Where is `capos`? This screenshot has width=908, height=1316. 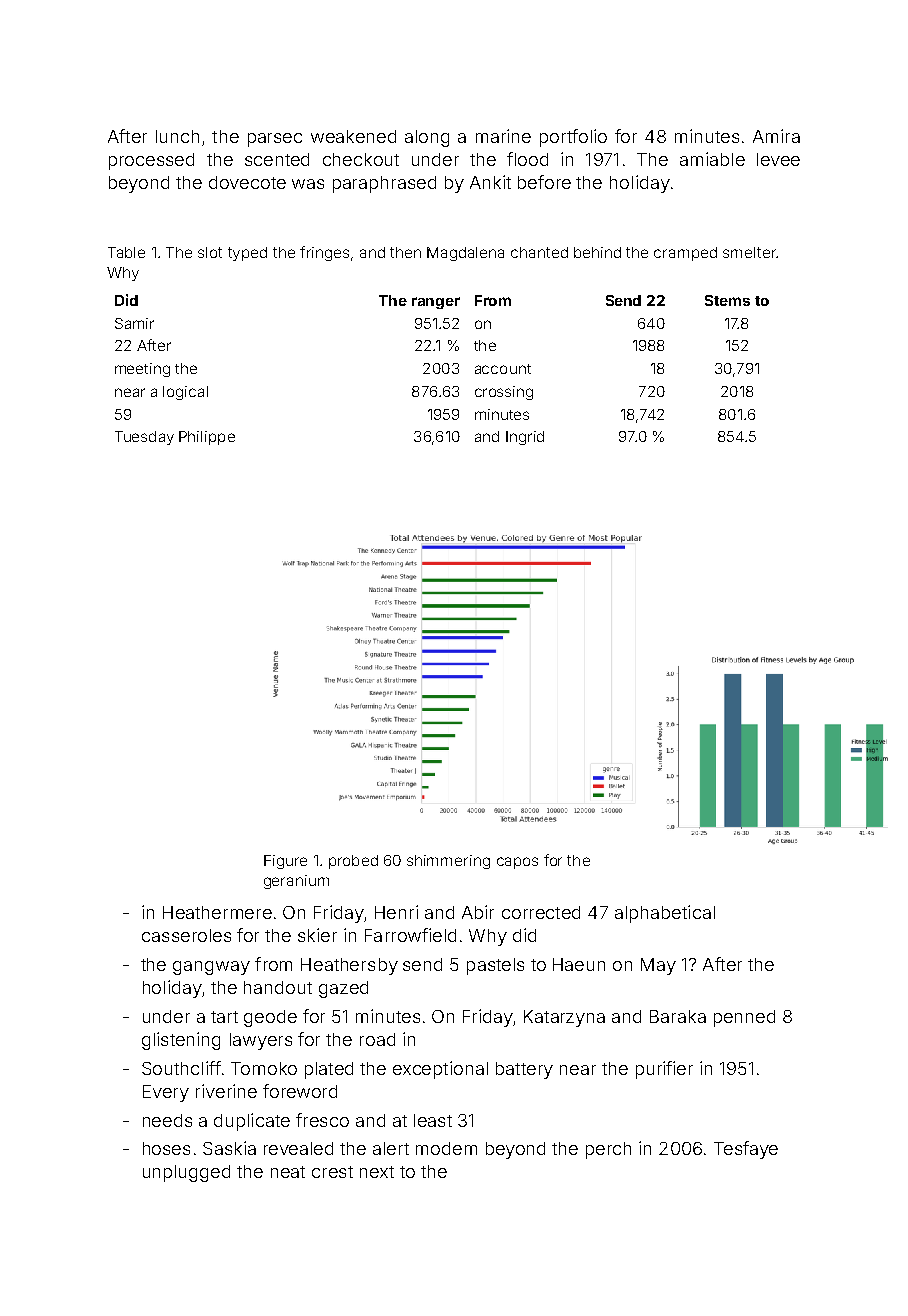
capos is located at coordinates (517, 863).
